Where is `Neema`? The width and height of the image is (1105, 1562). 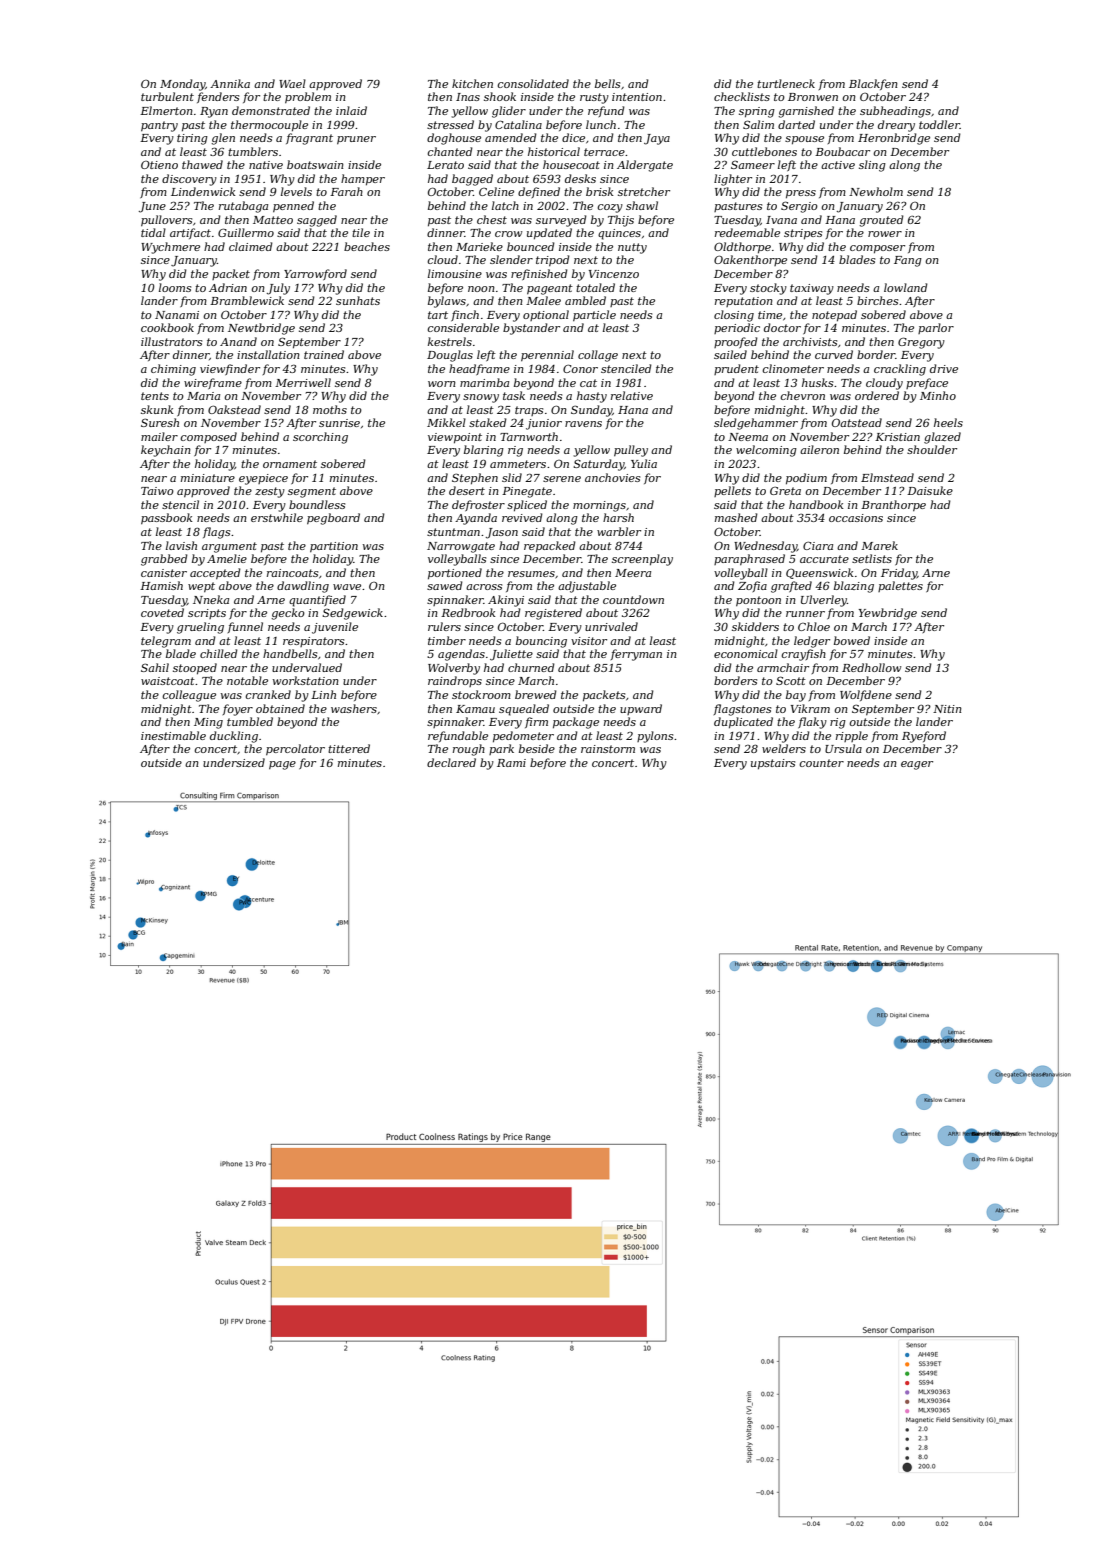 Neema is located at coordinates (748, 437).
